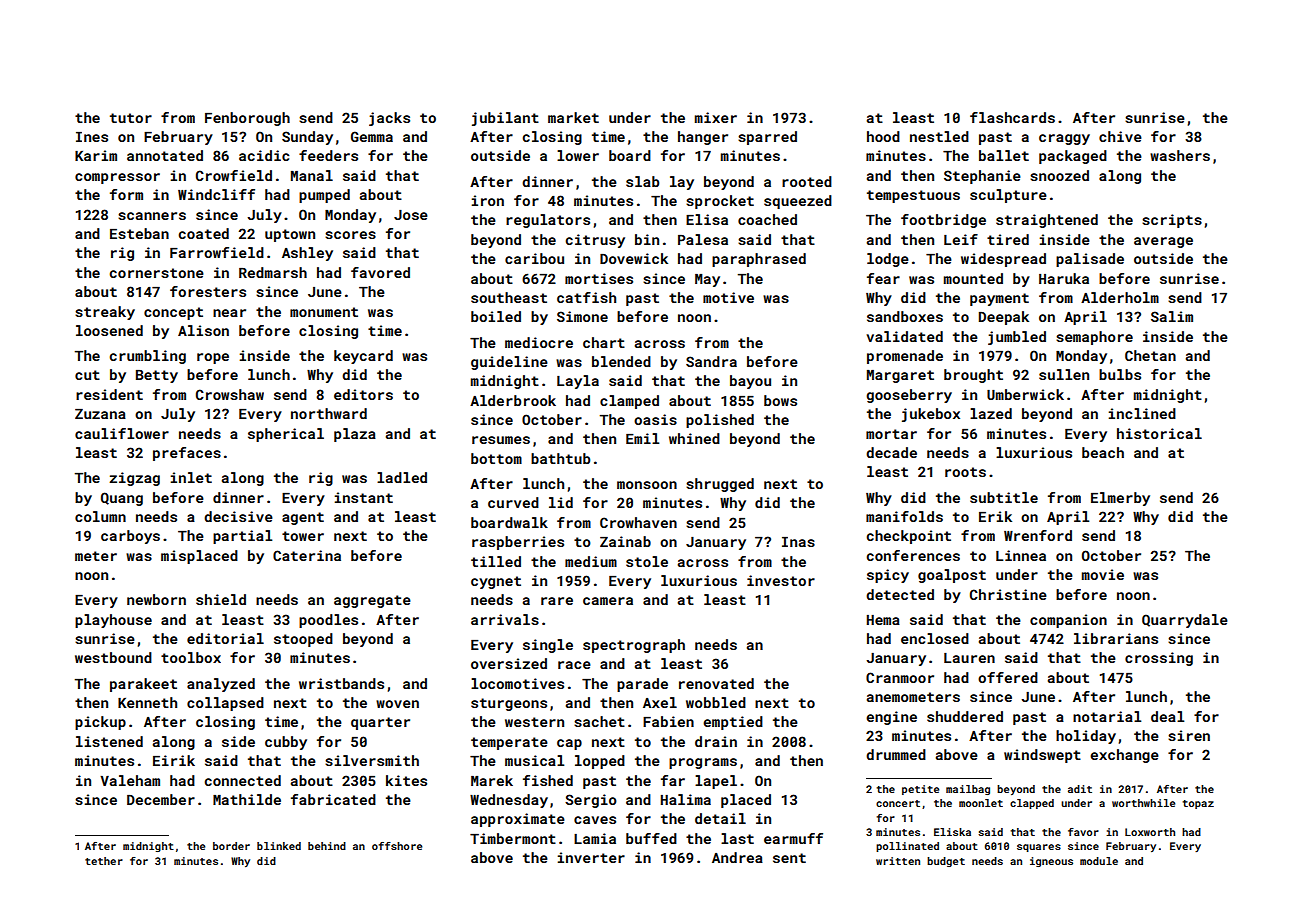  Describe the element at coordinates (1159, 659) in the screenshot. I see `crossing` at that location.
